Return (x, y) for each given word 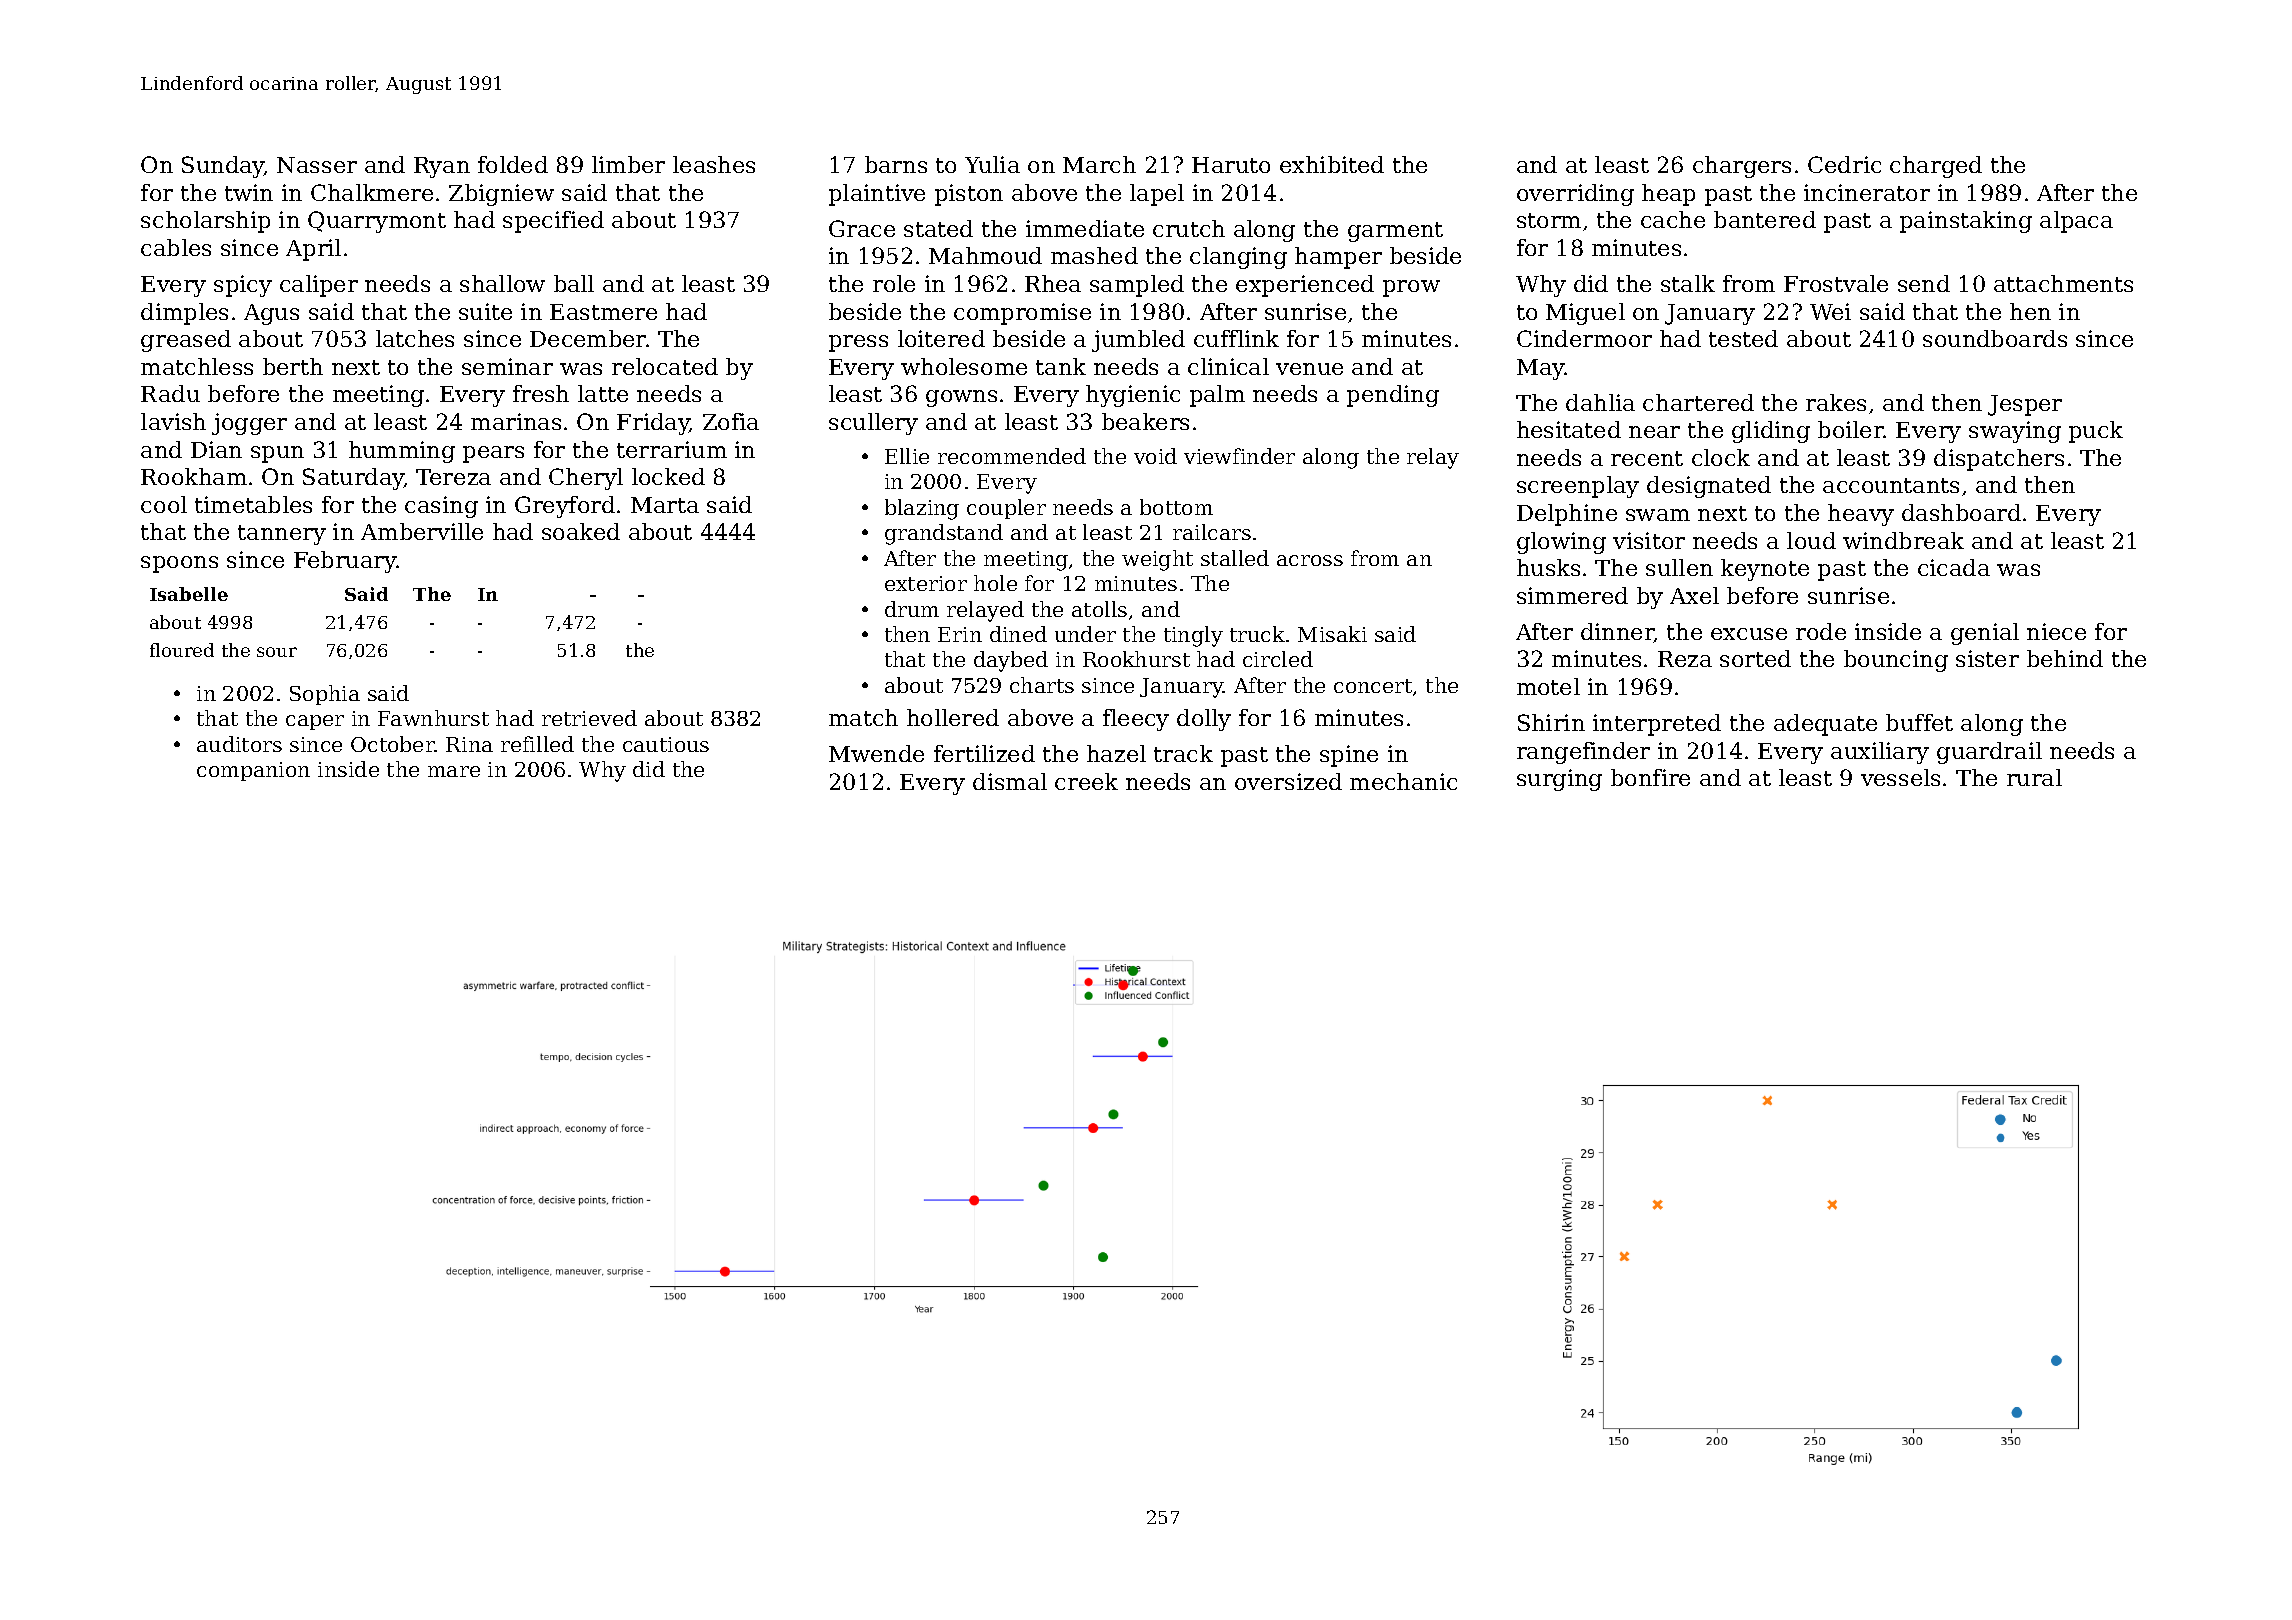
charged (1936, 167)
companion (253, 771)
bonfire (1650, 777)
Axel (1694, 595)
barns (896, 164)
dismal (1010, 781)
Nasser (317, 165)
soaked (581, 531)
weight (1157, 560)
